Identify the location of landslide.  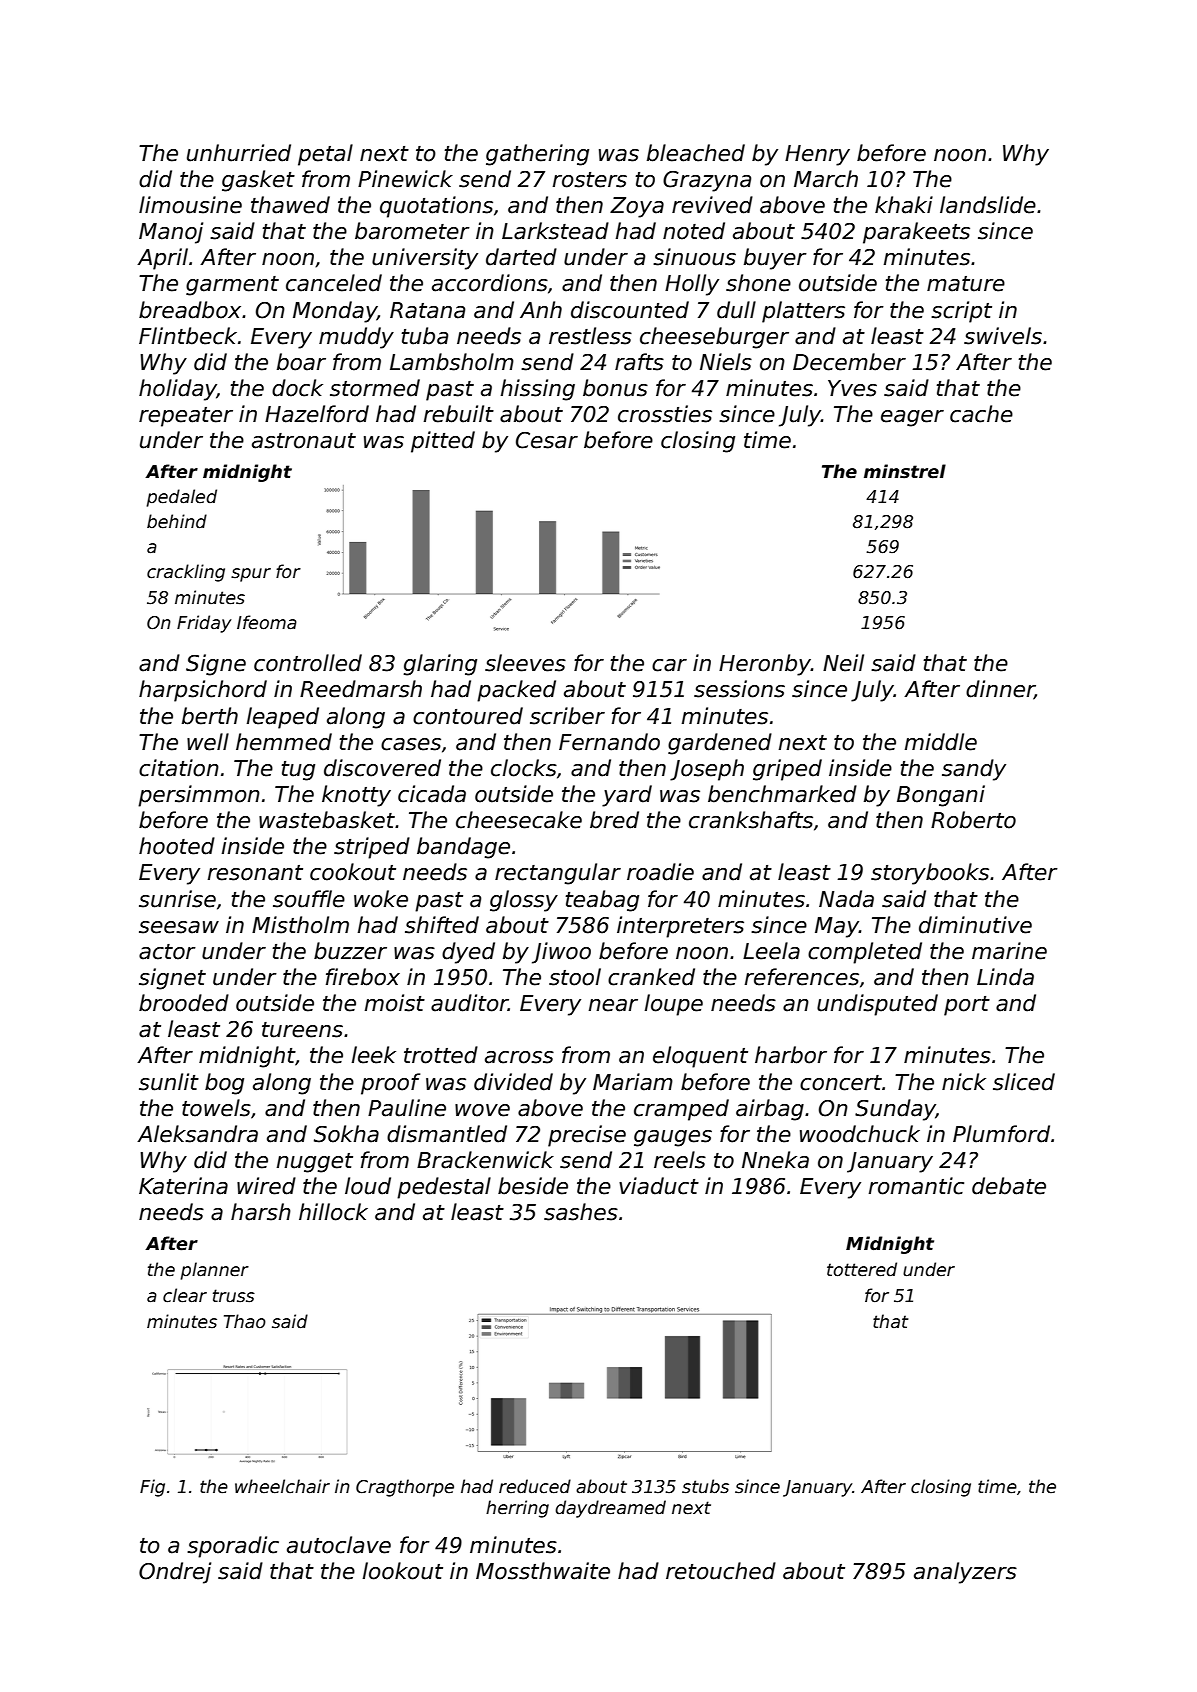
(988, 205).
